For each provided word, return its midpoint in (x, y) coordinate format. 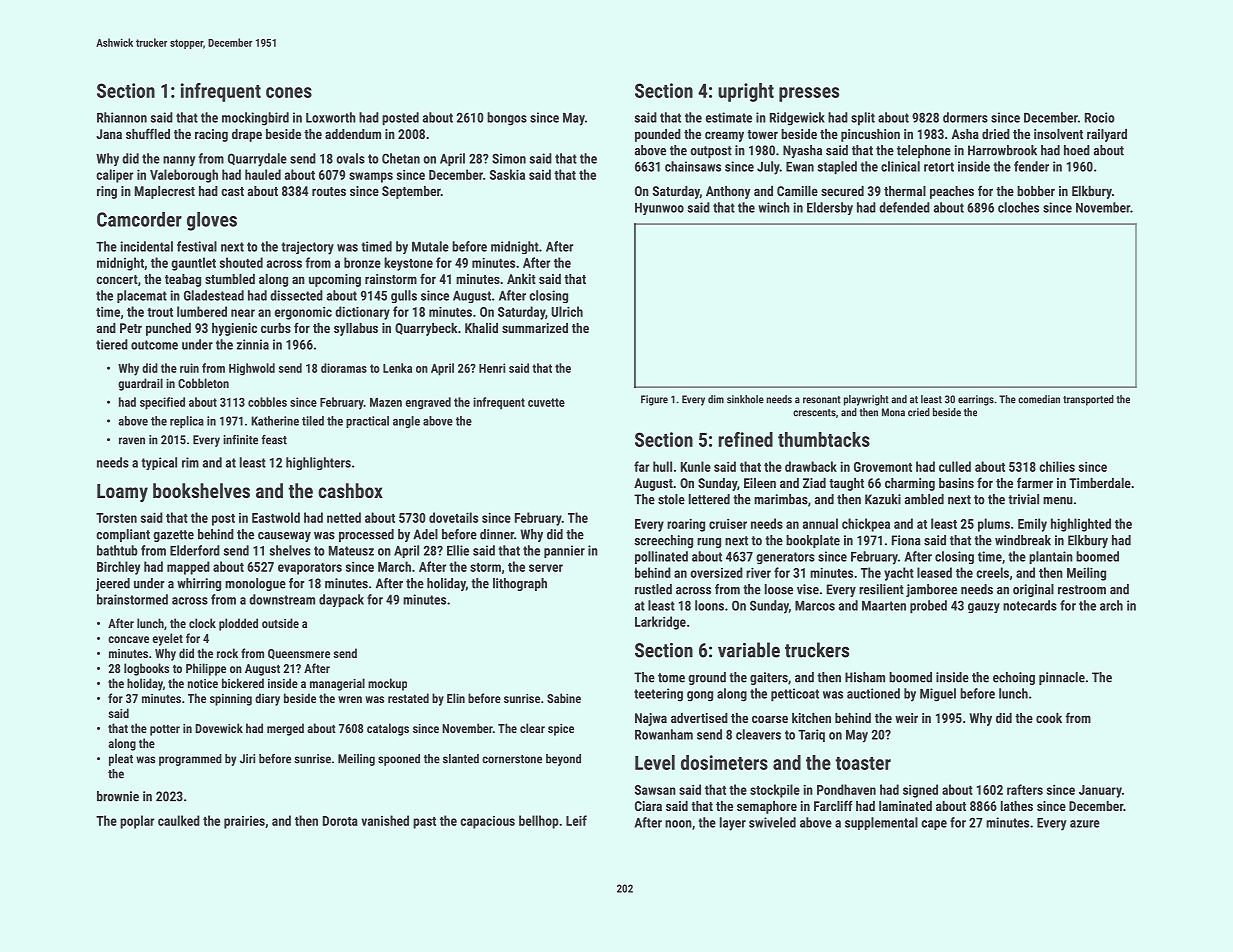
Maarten (884, 605)
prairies (244, 822)
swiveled (772, 822)
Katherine (275, 421)
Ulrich (567, 311)
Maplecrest (165, 192)
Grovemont (883, 467)
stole (671, 499)
